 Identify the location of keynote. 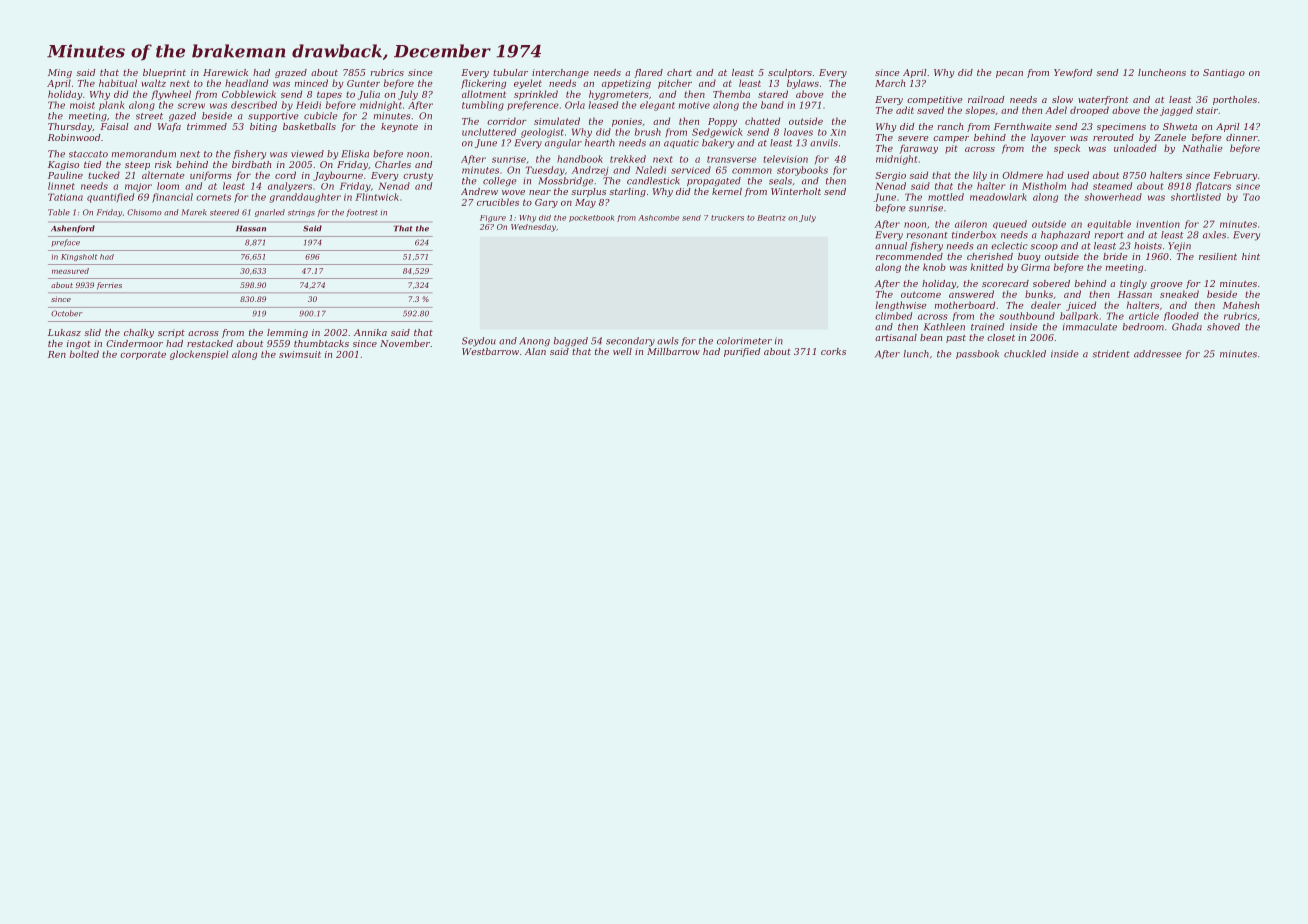
(399, 127).
